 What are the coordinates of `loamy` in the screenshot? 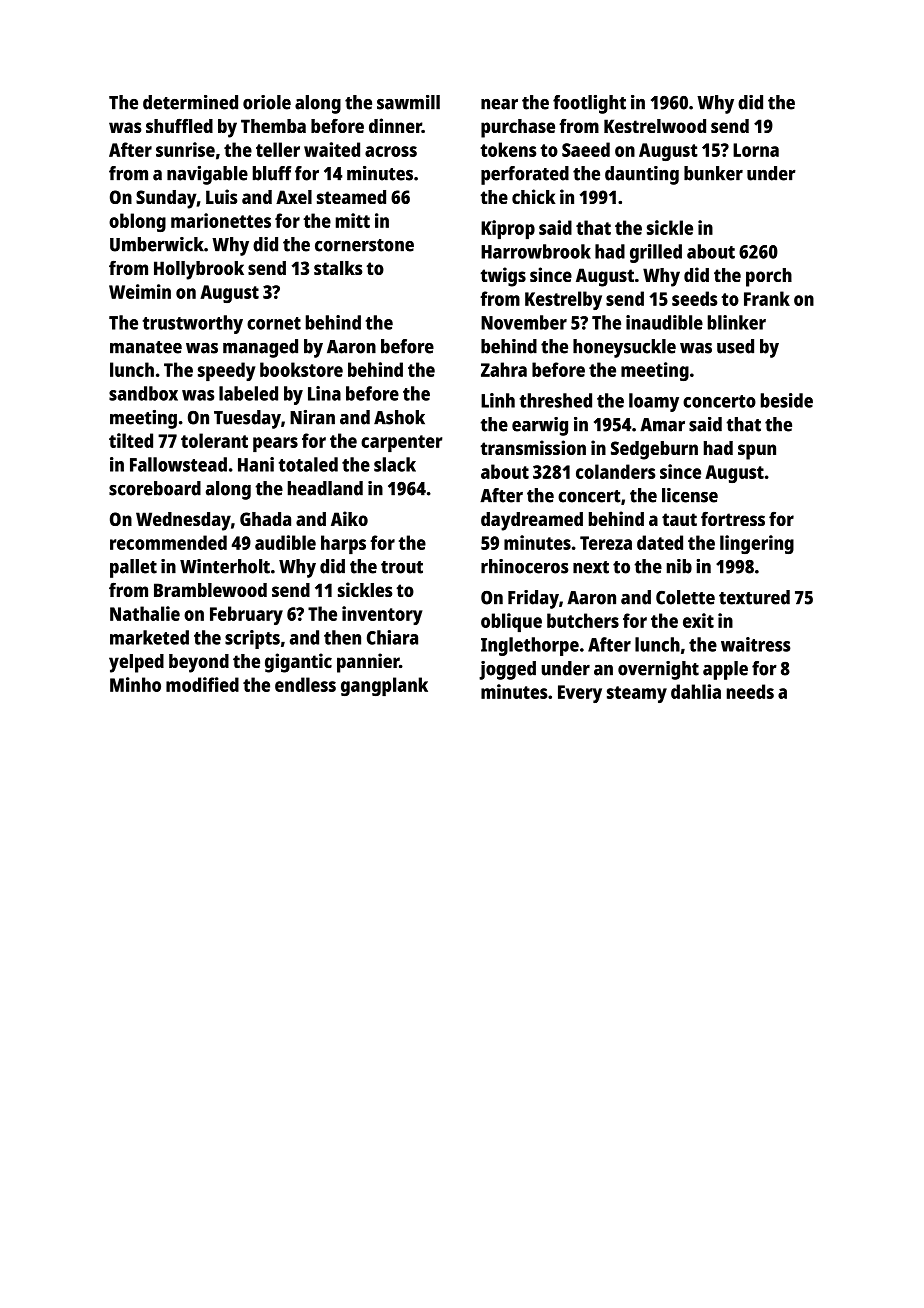 It's located at (654, 402).
